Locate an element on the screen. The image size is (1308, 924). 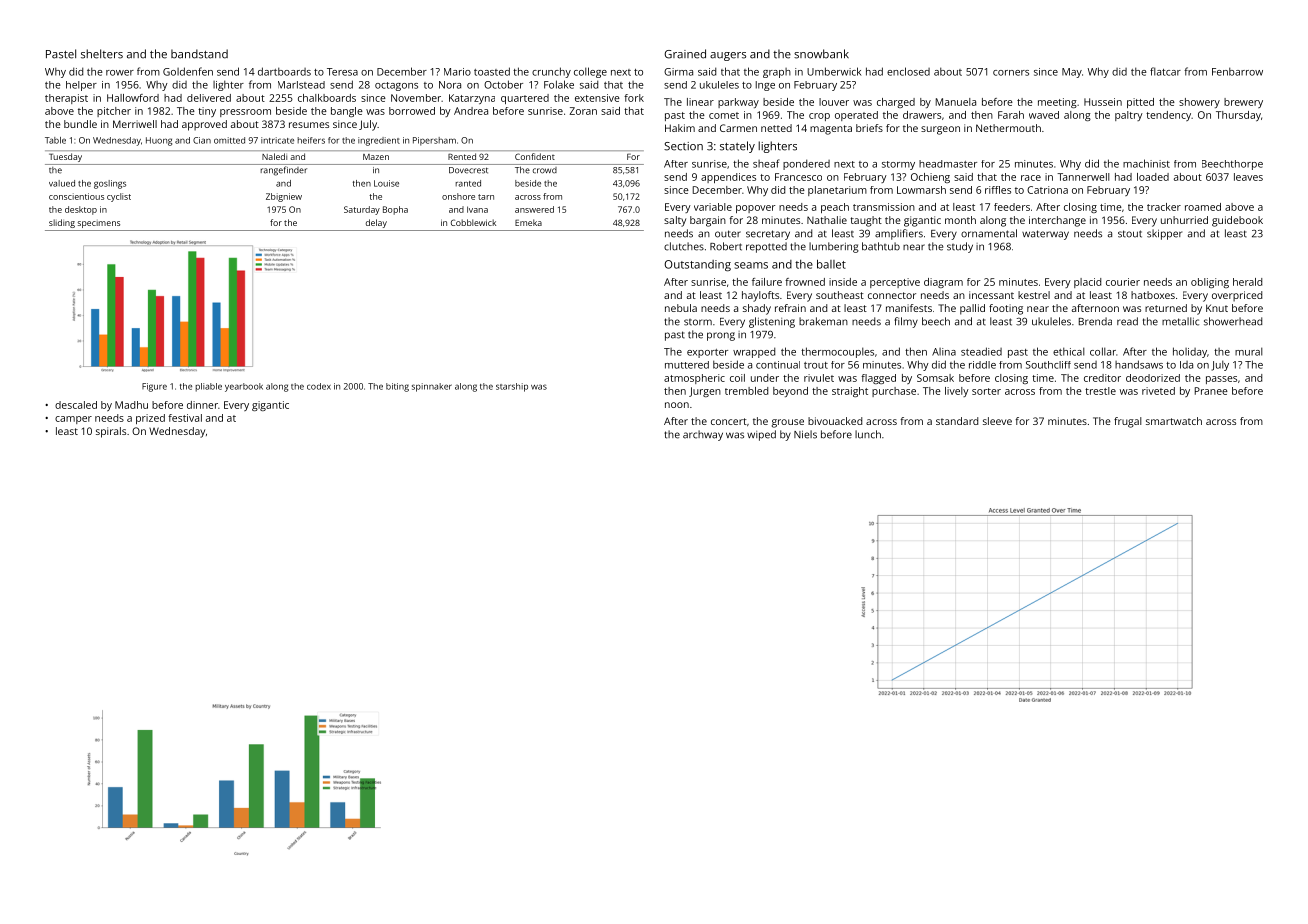
pressroom is located at coordinates (245, 113).
